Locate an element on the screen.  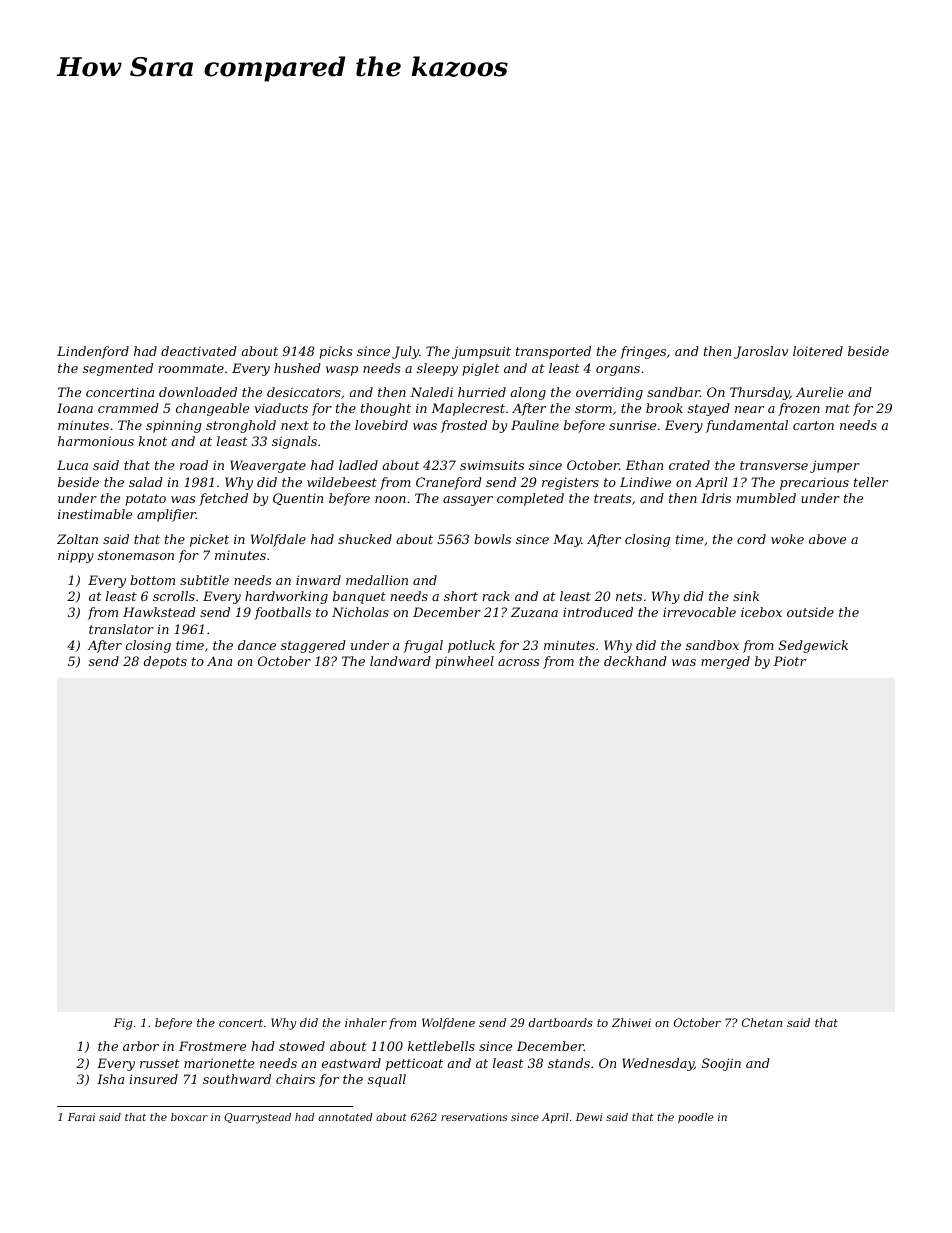
across is located at coordinates (518, 662).
